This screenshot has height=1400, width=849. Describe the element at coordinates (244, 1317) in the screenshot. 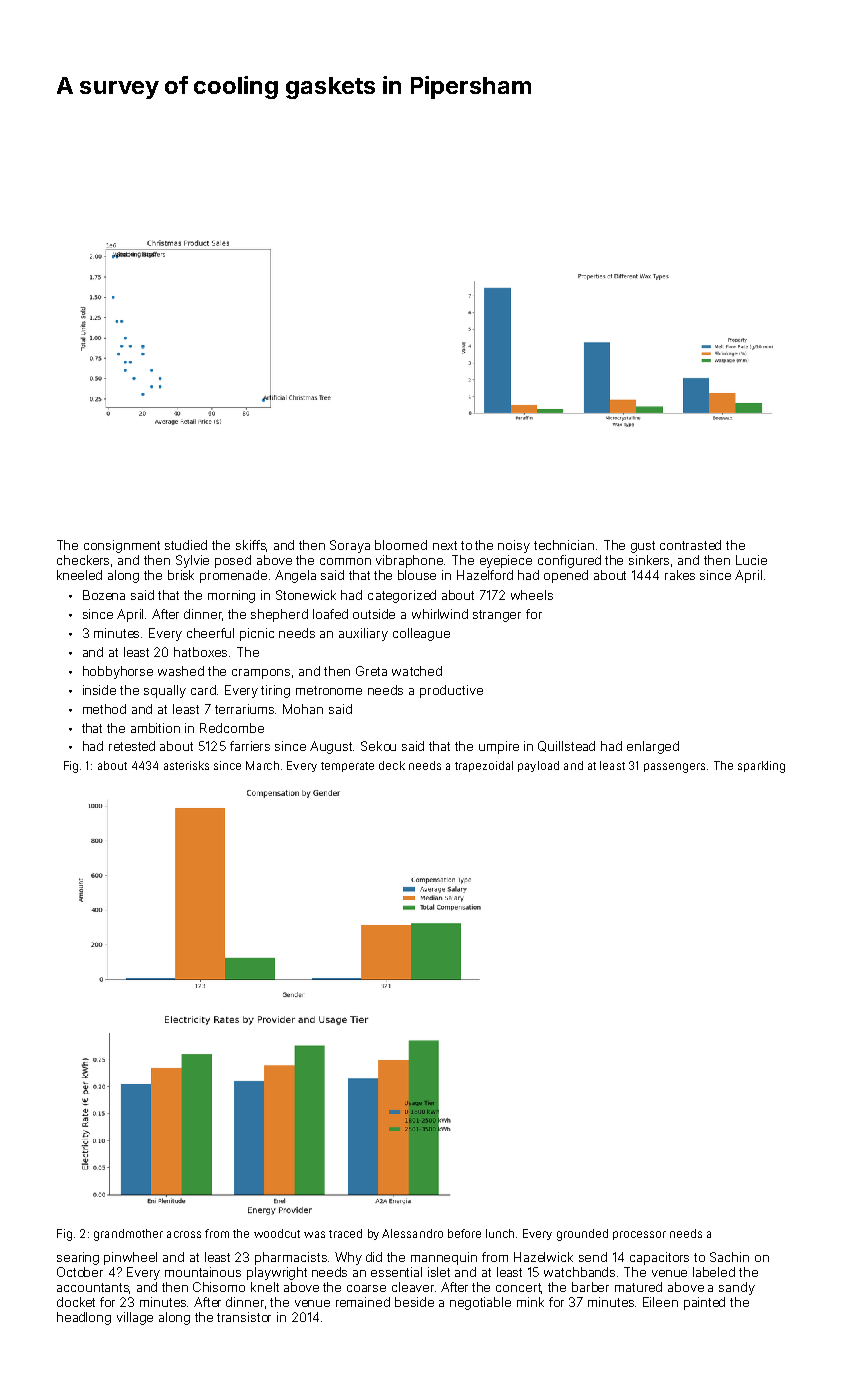

I see `transistor` at that location.
